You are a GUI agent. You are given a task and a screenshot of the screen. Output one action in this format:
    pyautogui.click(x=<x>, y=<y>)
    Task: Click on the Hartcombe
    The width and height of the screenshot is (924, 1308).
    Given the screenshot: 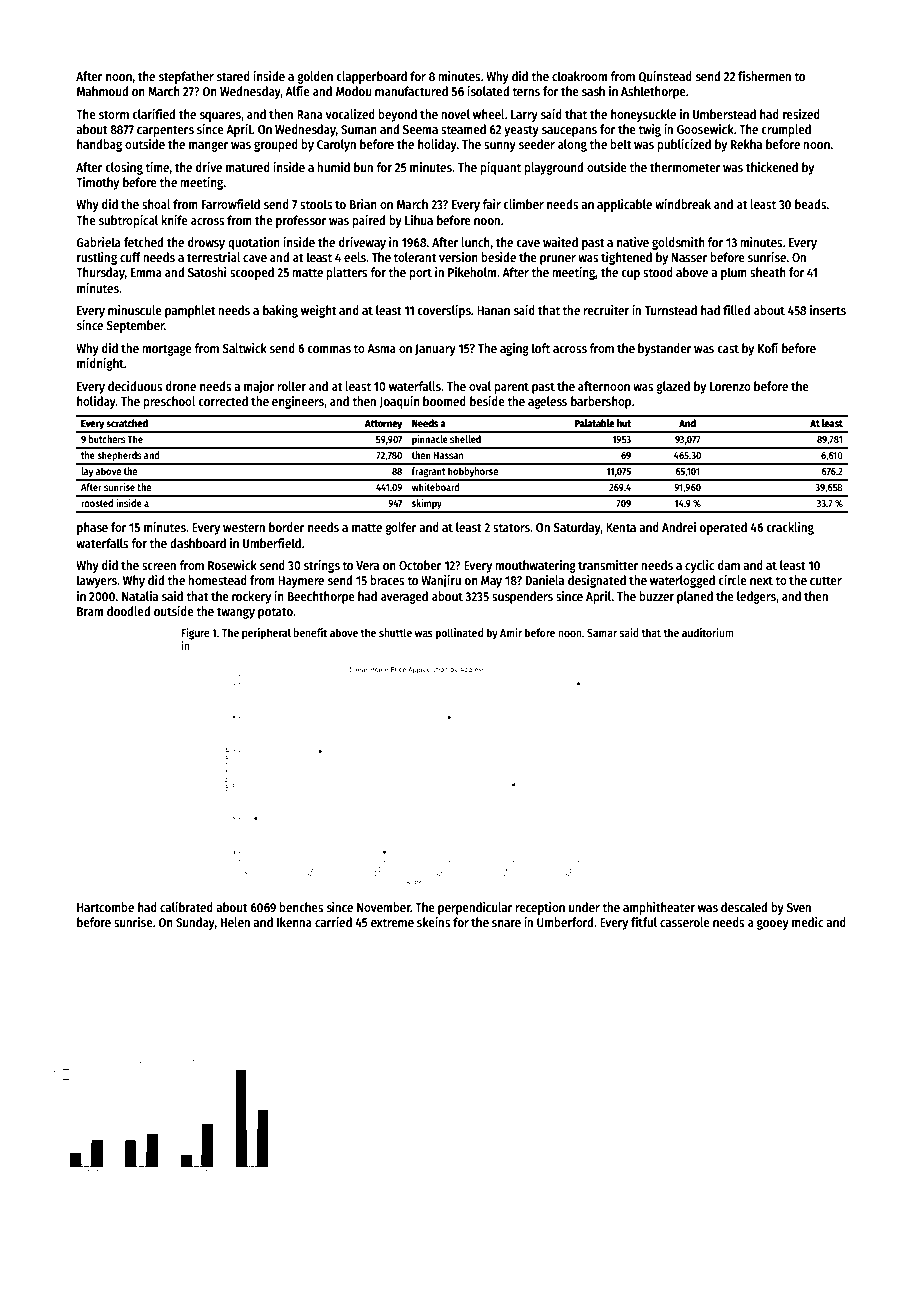 What is the action you would take?
    pyautogui.click(x=105, y=907)
